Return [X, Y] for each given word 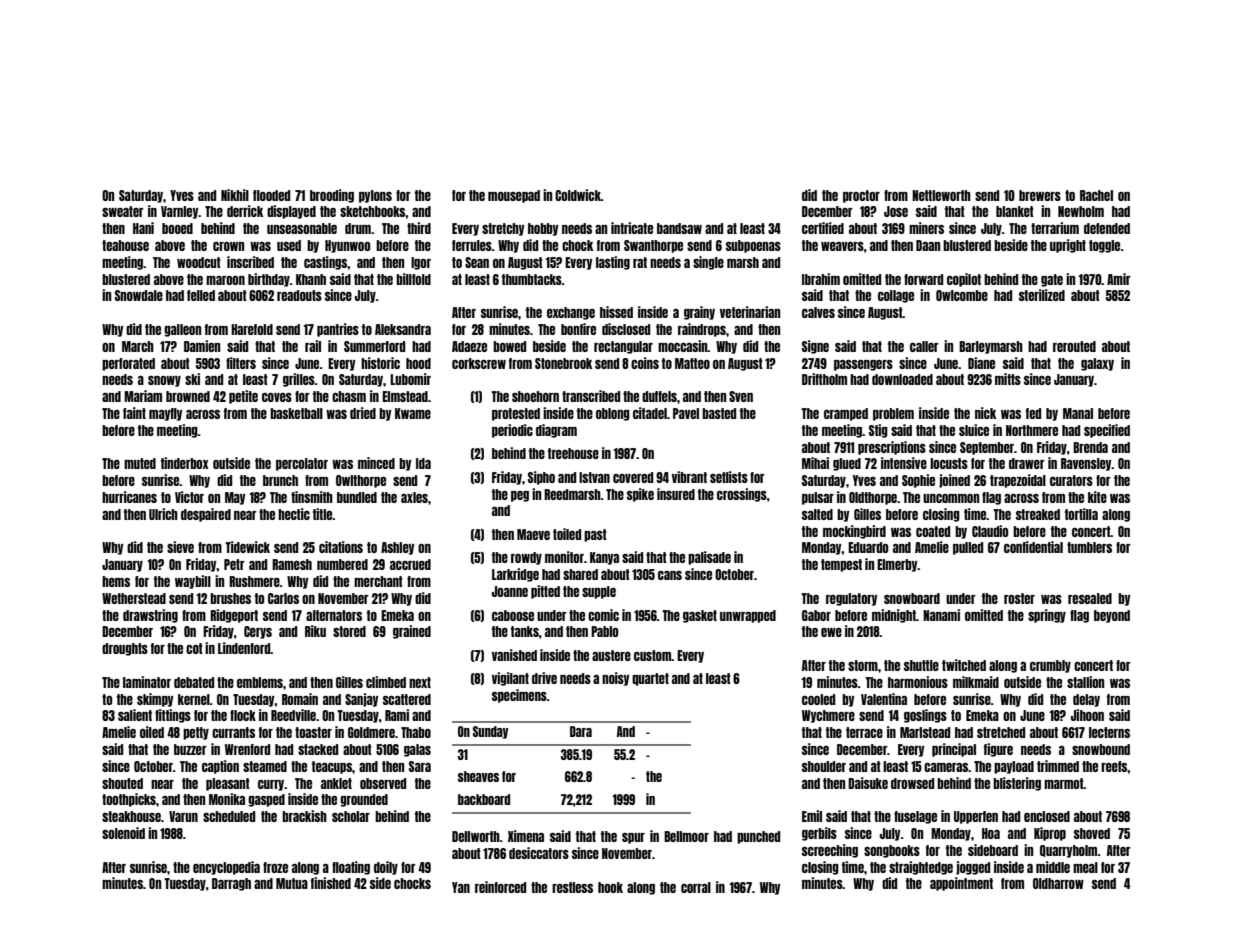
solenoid [123, 833]
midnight [894, 616]
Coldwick [578, 195]
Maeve [533, 534]
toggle [1104, 246]
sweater [123, 211]
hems [116, 581]
